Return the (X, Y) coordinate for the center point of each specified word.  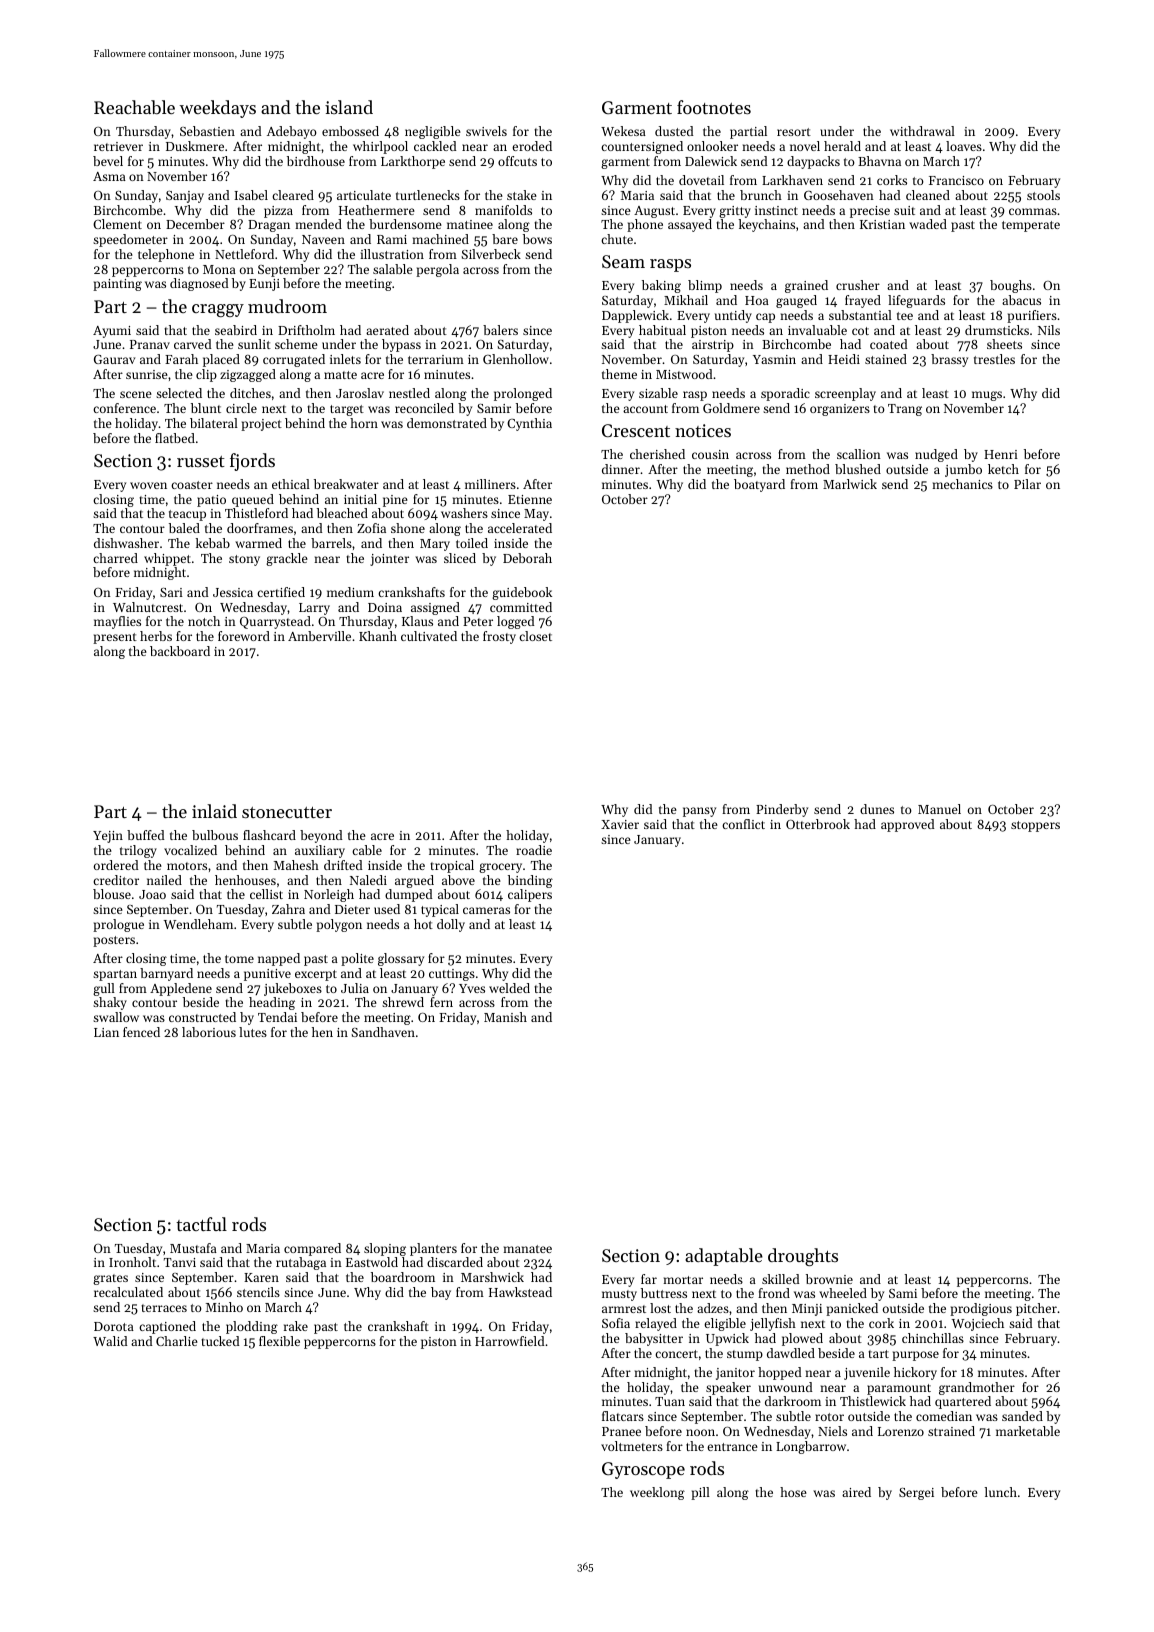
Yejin (108, 837)
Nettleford (244, 254)
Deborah (527, 558)
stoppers (1035, 826)
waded (928, 224)
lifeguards (916, 301)
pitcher (1036, 1309)
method (808, 469)
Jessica (233, 592)
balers (500, 330)
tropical (452, 866)
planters (433, 1249)
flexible (279, 1341)
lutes (253, 1032)
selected (179, 393)
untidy (733, 316)
